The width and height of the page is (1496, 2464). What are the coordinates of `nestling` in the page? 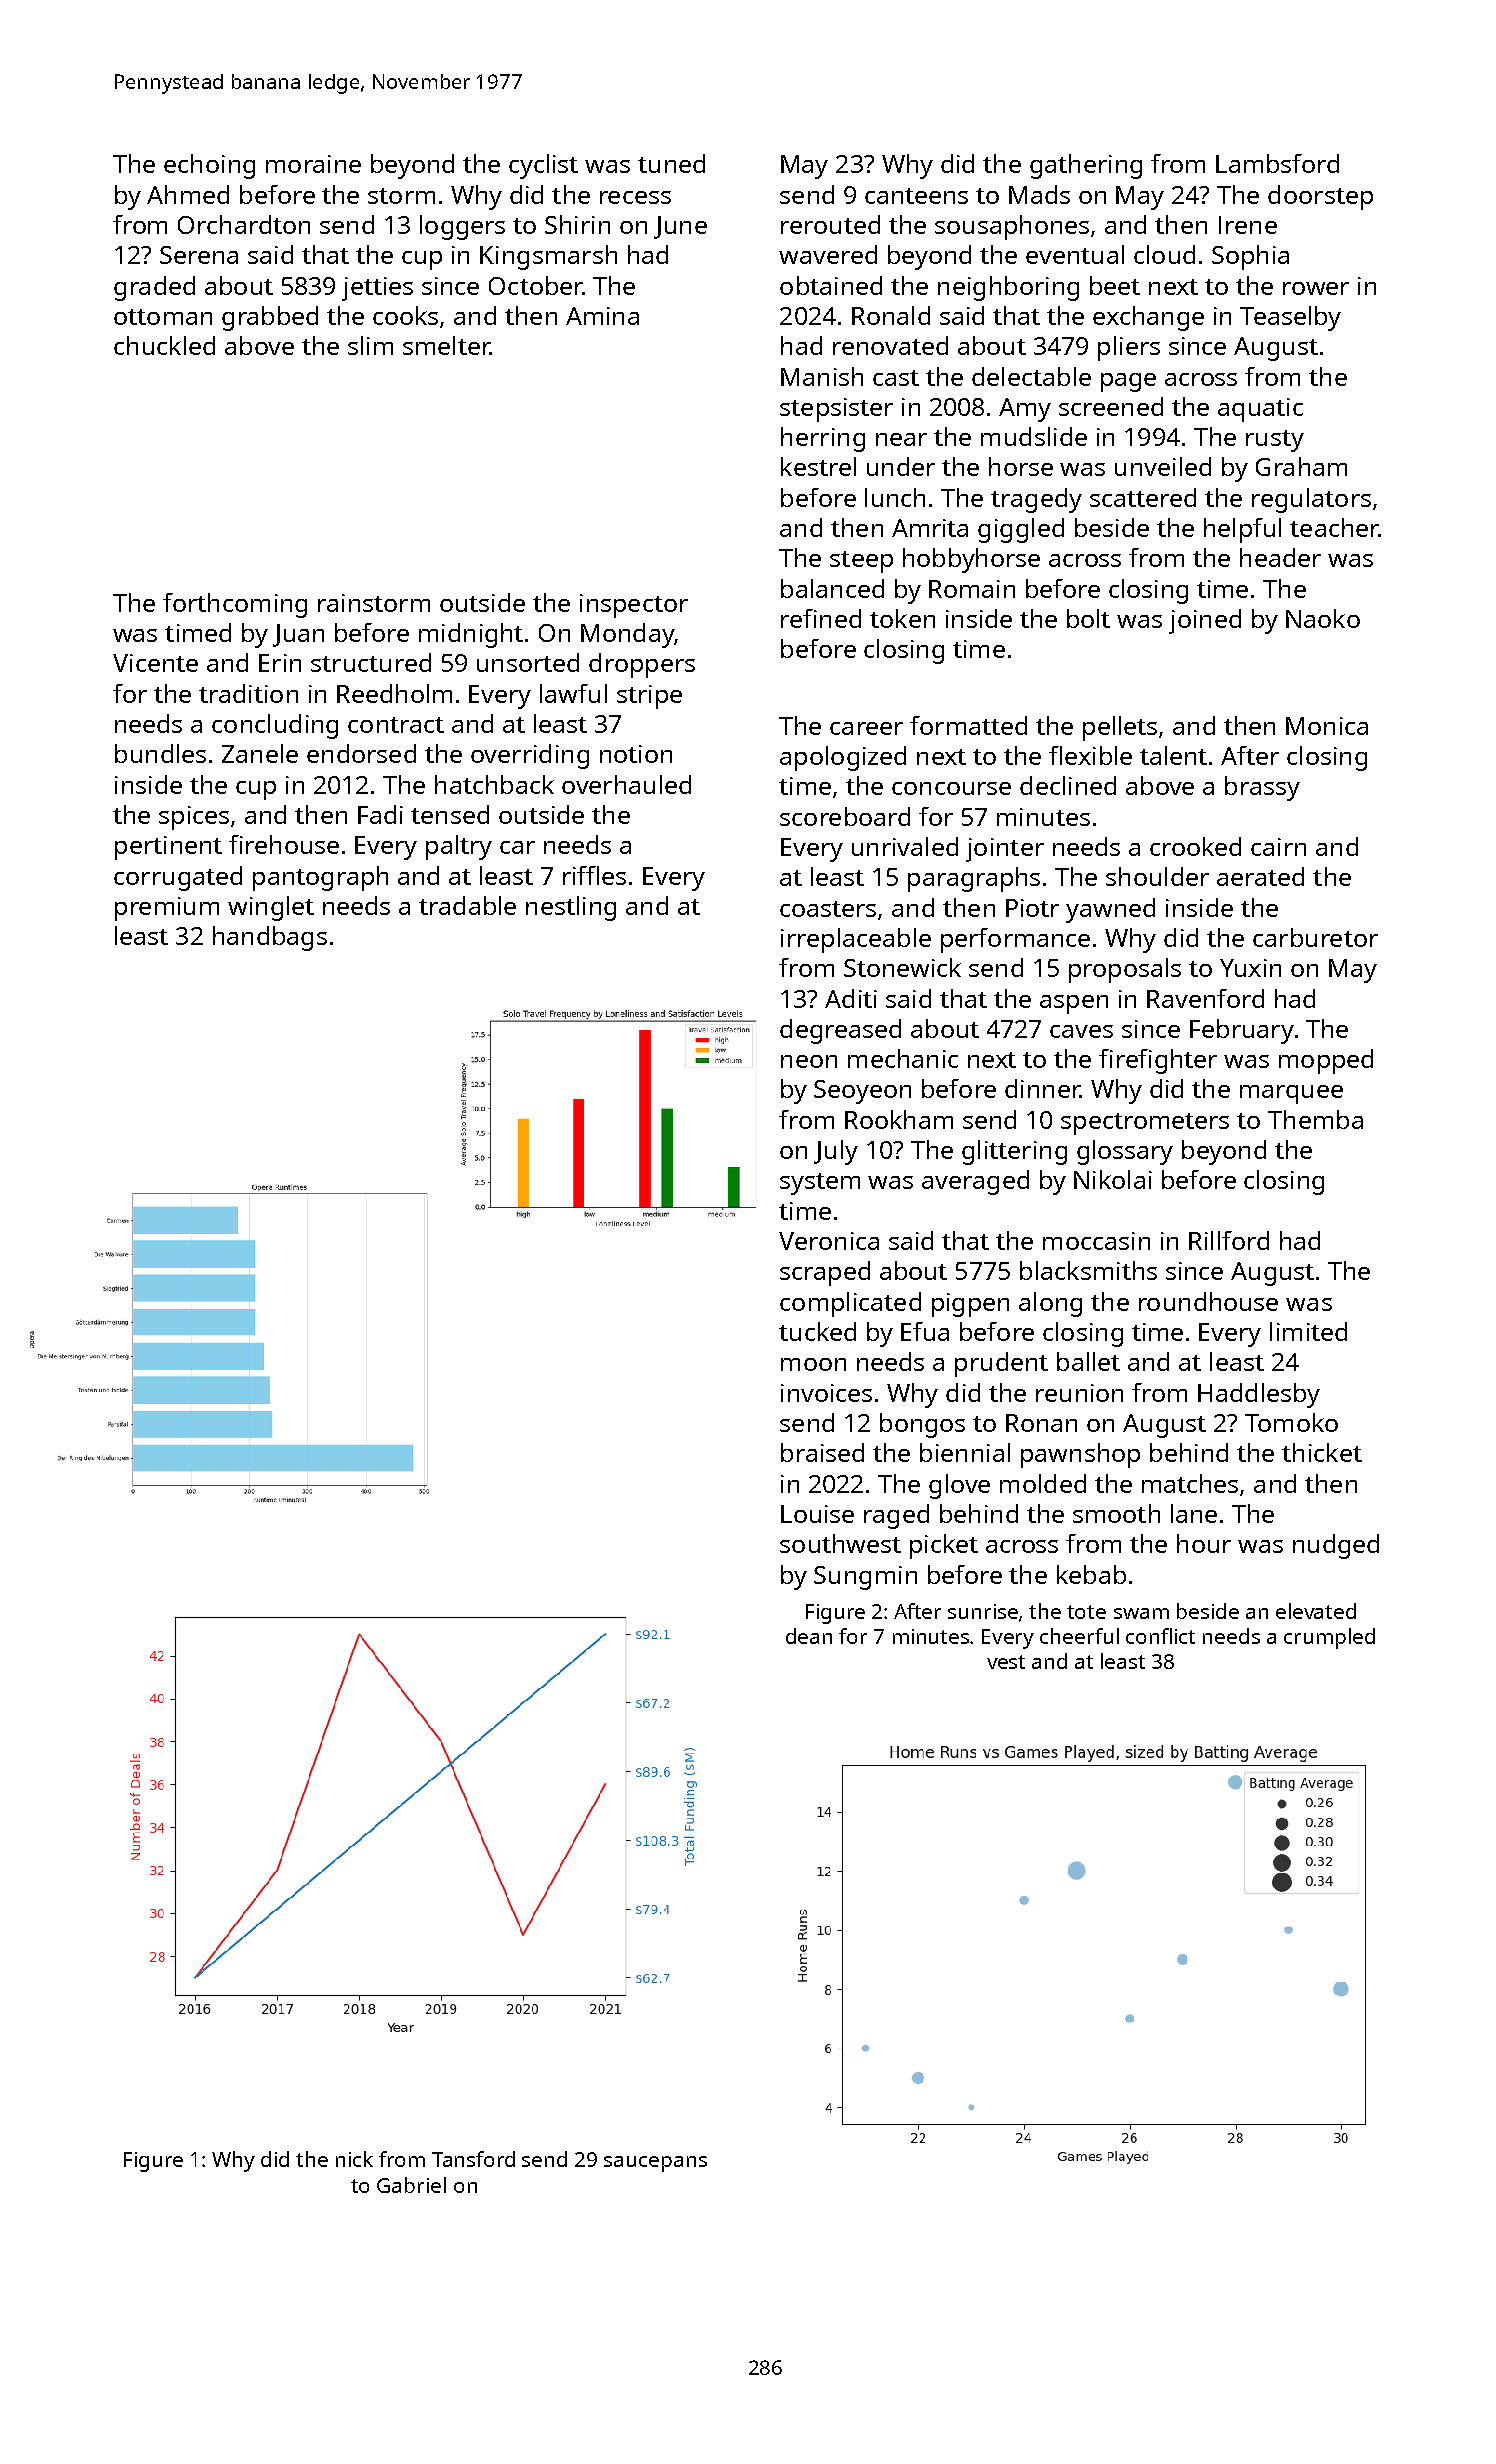 It's located at (571, 908).
